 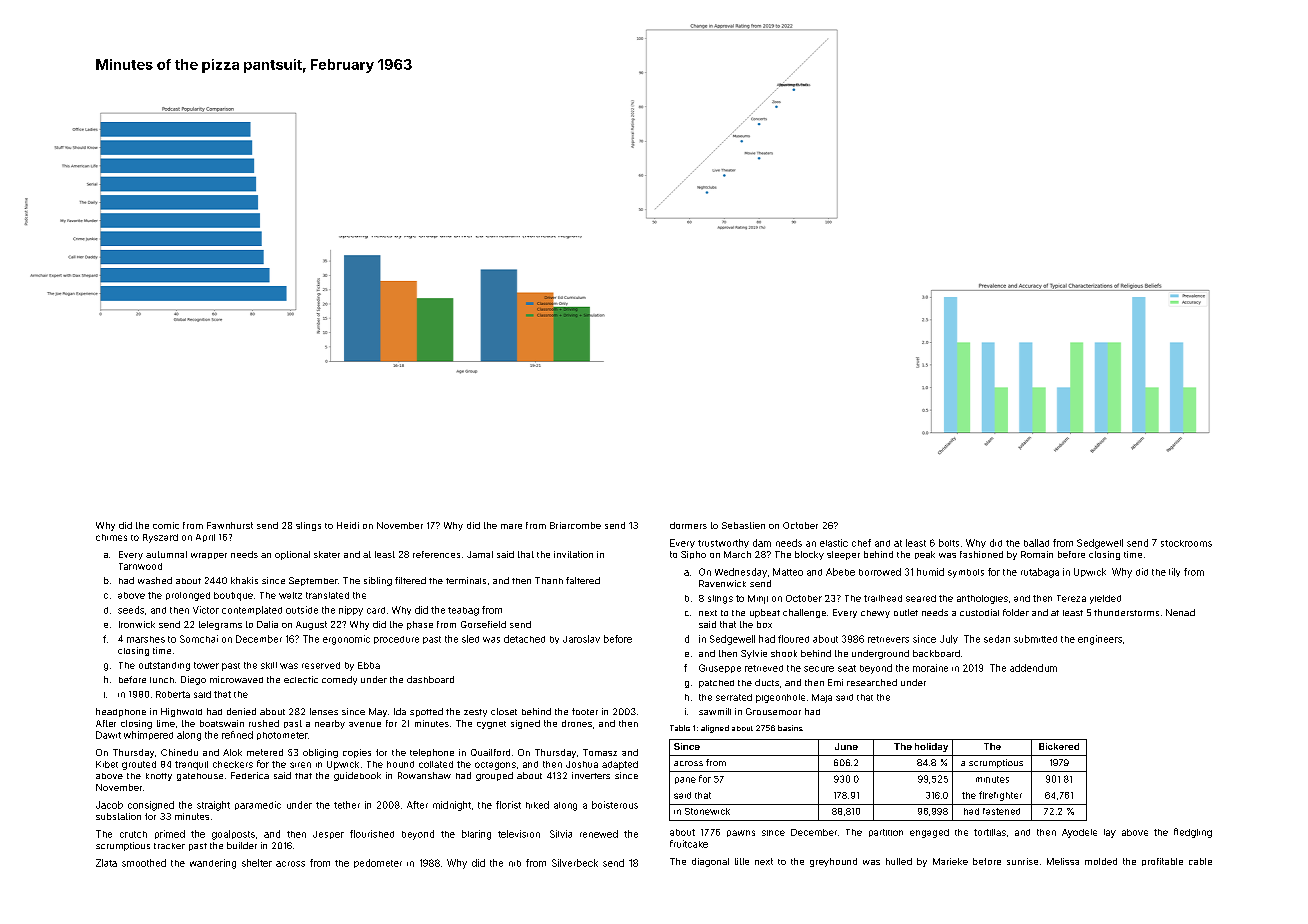 I want to click on hulled, so click(x=899, y=861).
